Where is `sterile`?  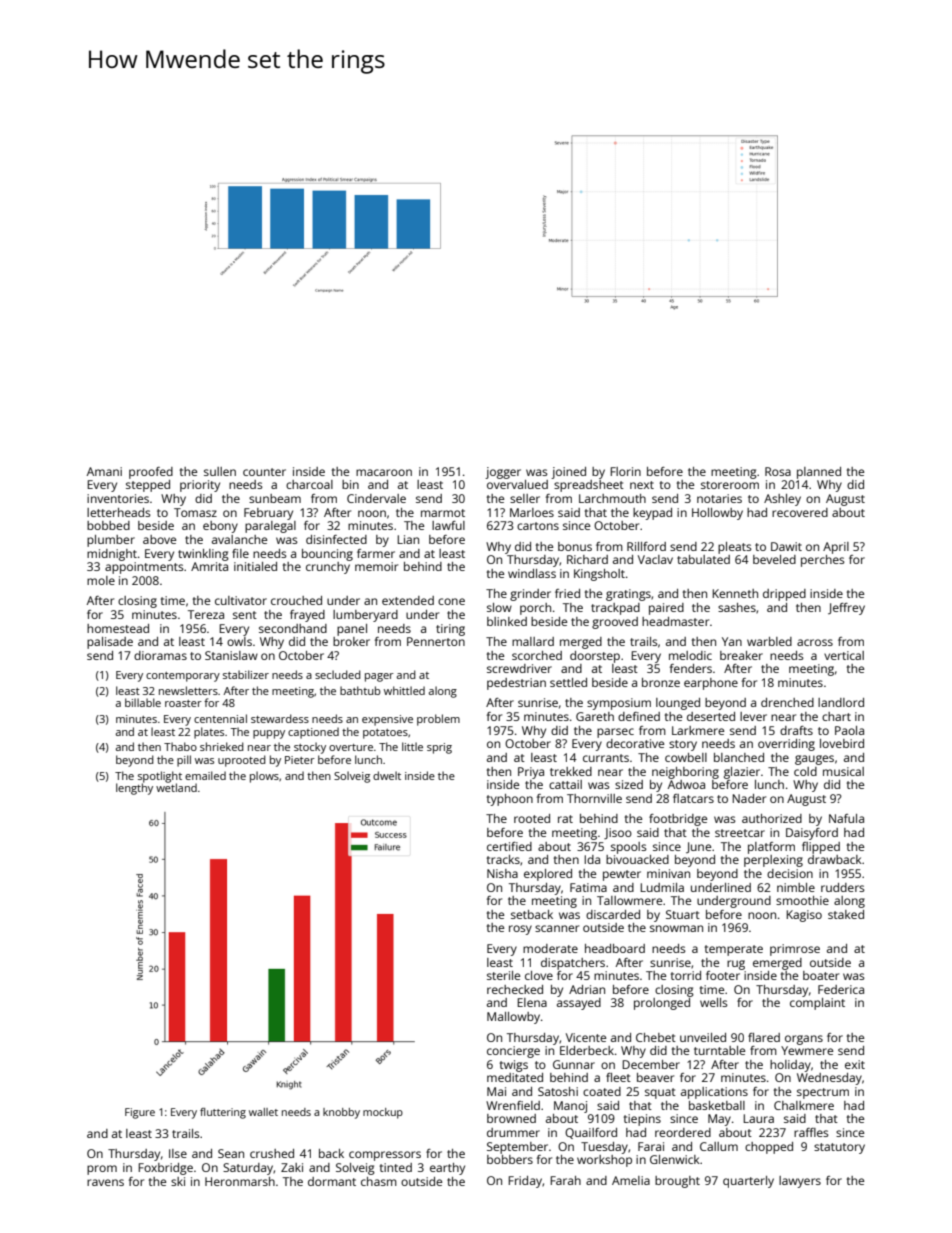 sterile is located at coordinates (503, 975).
